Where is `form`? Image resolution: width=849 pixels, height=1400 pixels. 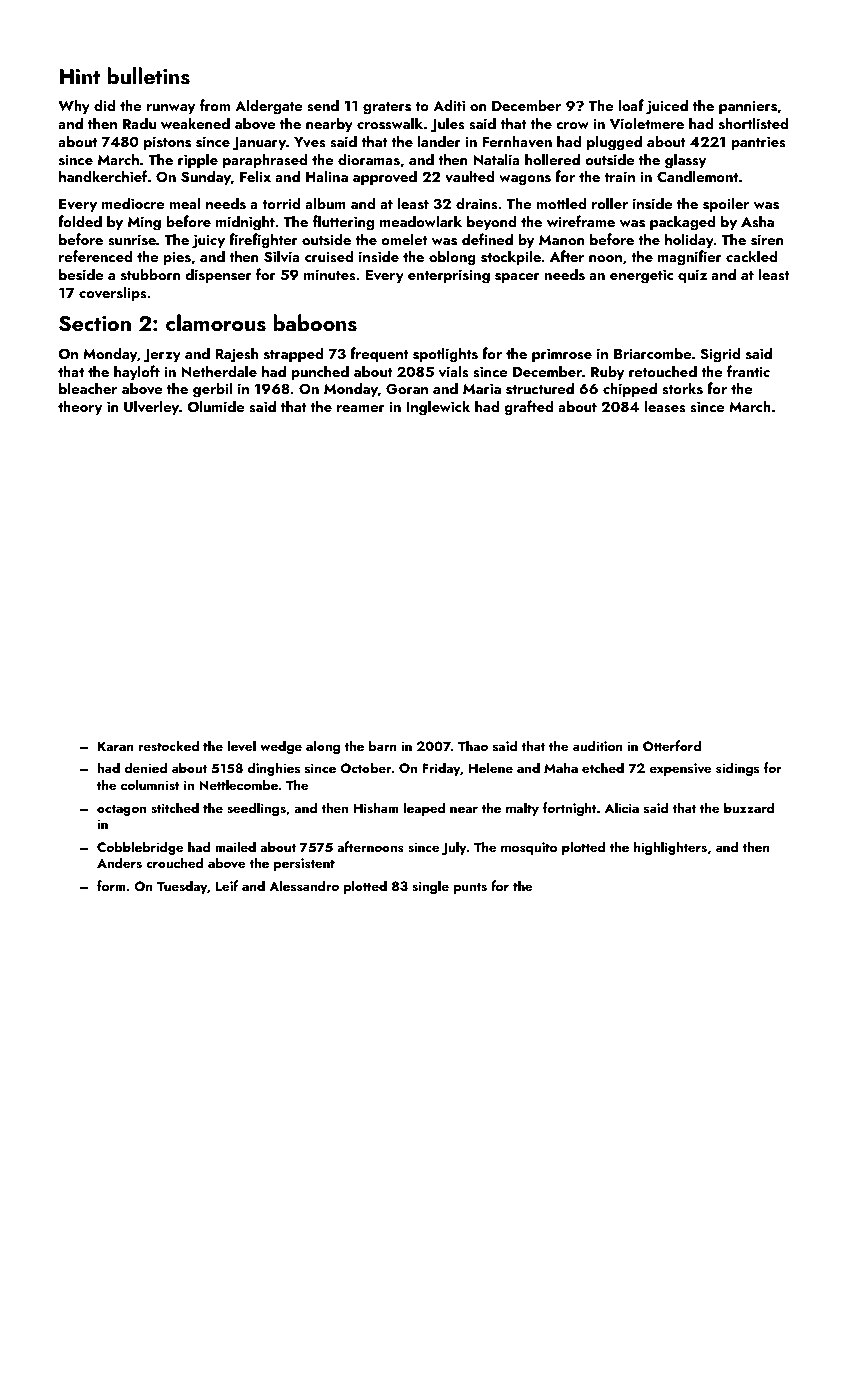
form is located at coordinates (111, 885).
